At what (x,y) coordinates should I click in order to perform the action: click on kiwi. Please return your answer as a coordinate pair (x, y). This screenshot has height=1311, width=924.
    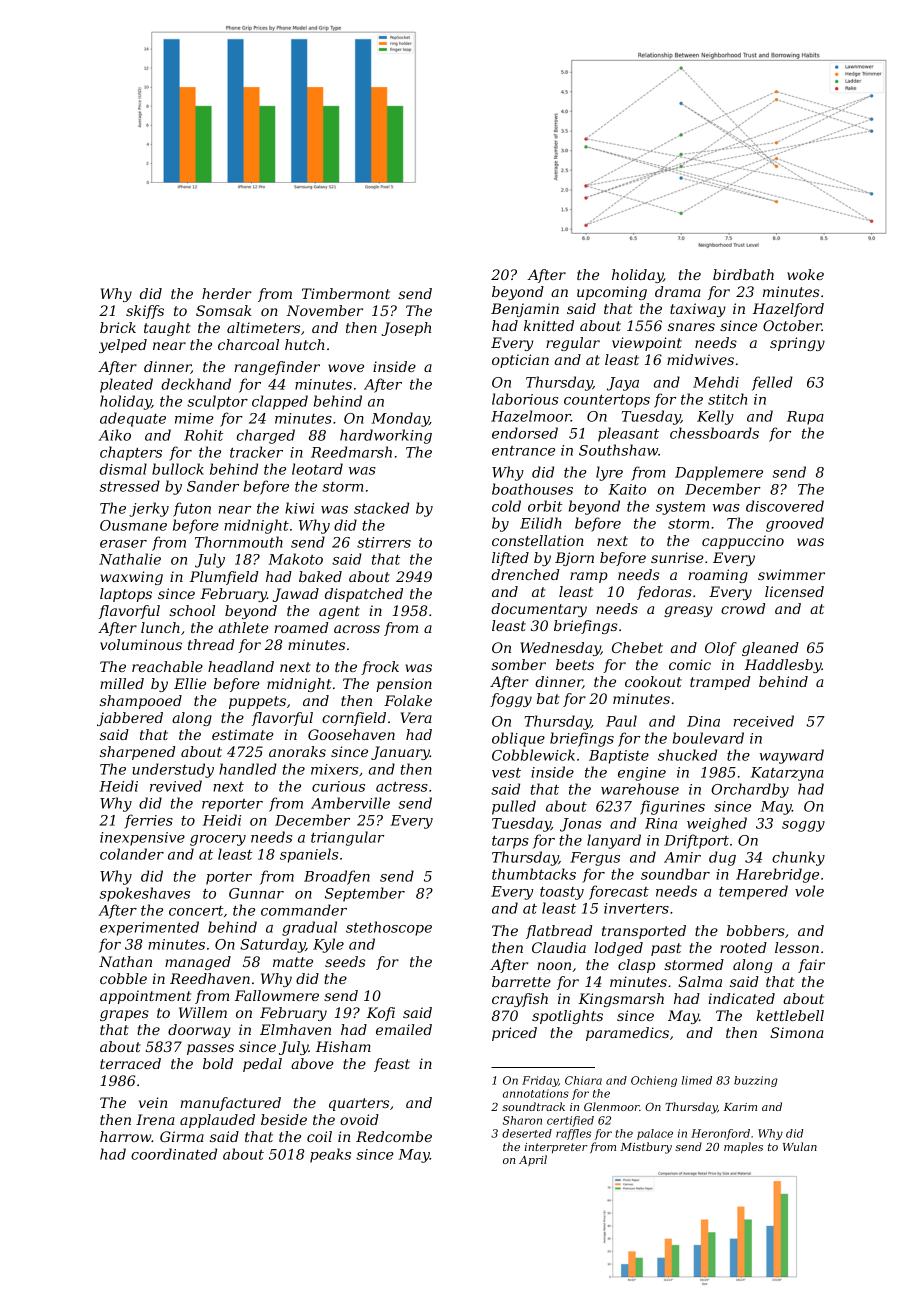
    Looking at the image, I should click on (299, 508).
